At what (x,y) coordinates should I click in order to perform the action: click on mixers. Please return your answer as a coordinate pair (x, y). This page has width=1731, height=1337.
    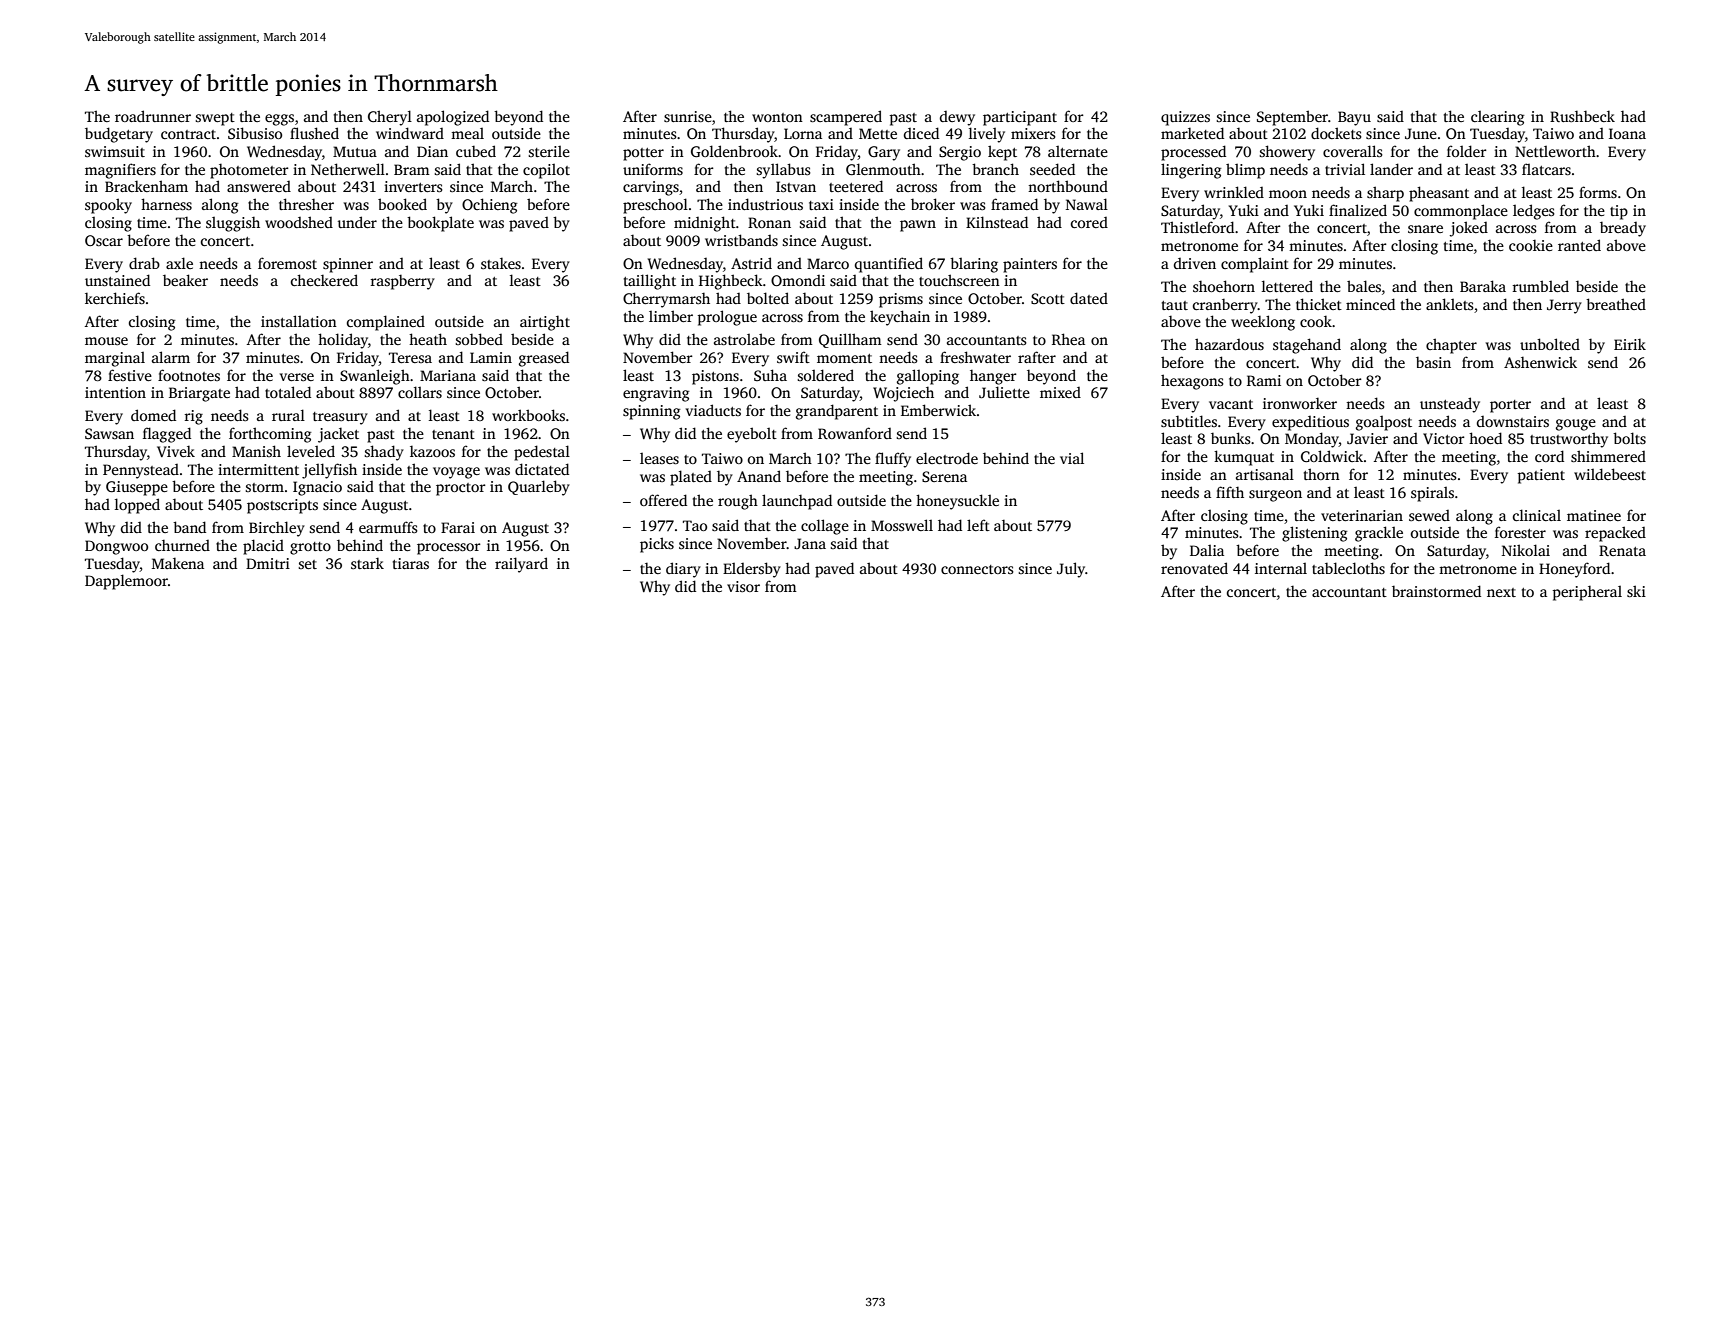
    Looking at the image, I should click on (1033, 133).
